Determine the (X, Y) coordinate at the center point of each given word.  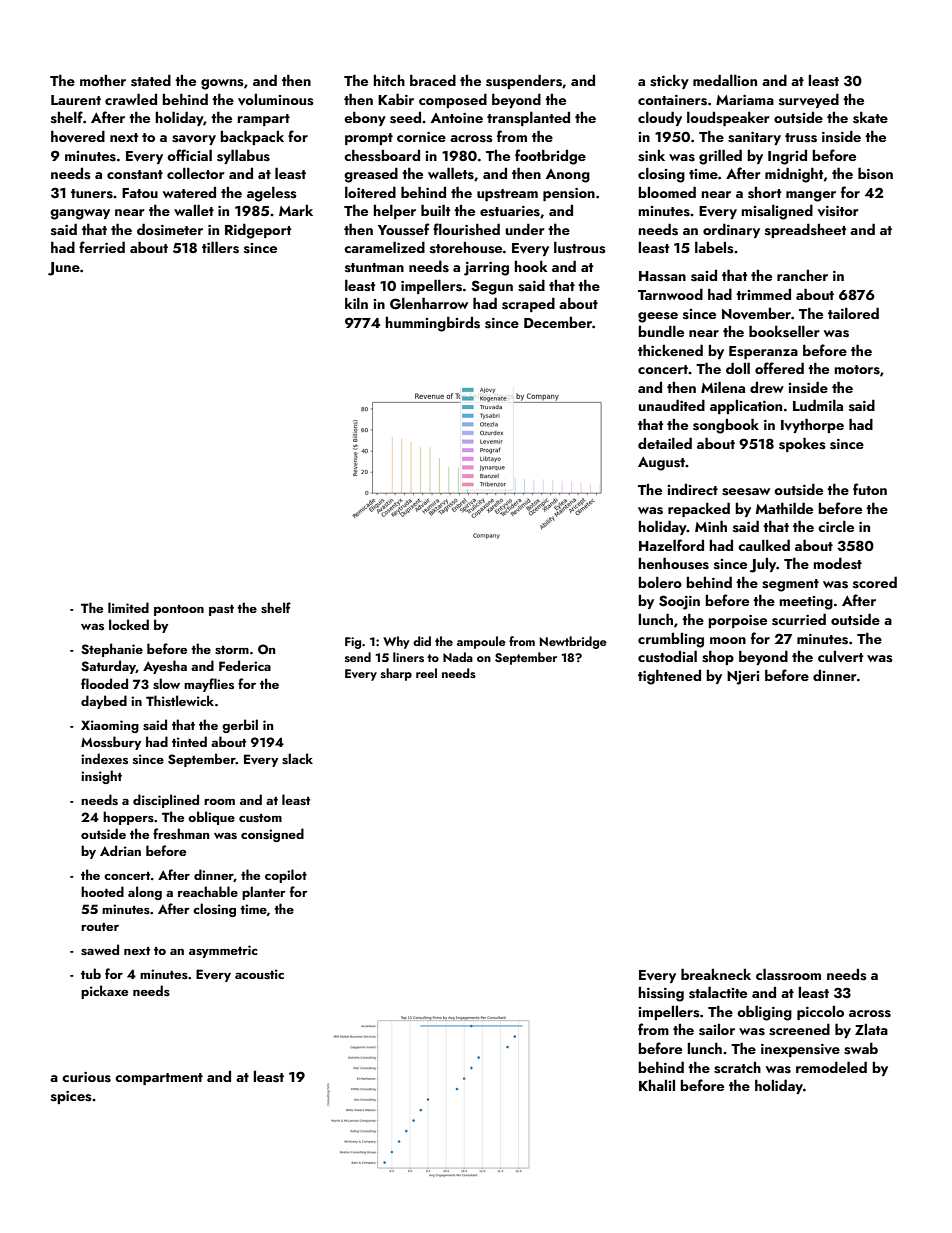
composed (453, 100)
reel (426, 673)
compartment (159, 1079)
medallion (725, 80)
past (221, 610)
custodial (667, 656)
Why (396, 642)
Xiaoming (110, 726)
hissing (661, 994)
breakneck (716, 974)
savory (194, 140)
